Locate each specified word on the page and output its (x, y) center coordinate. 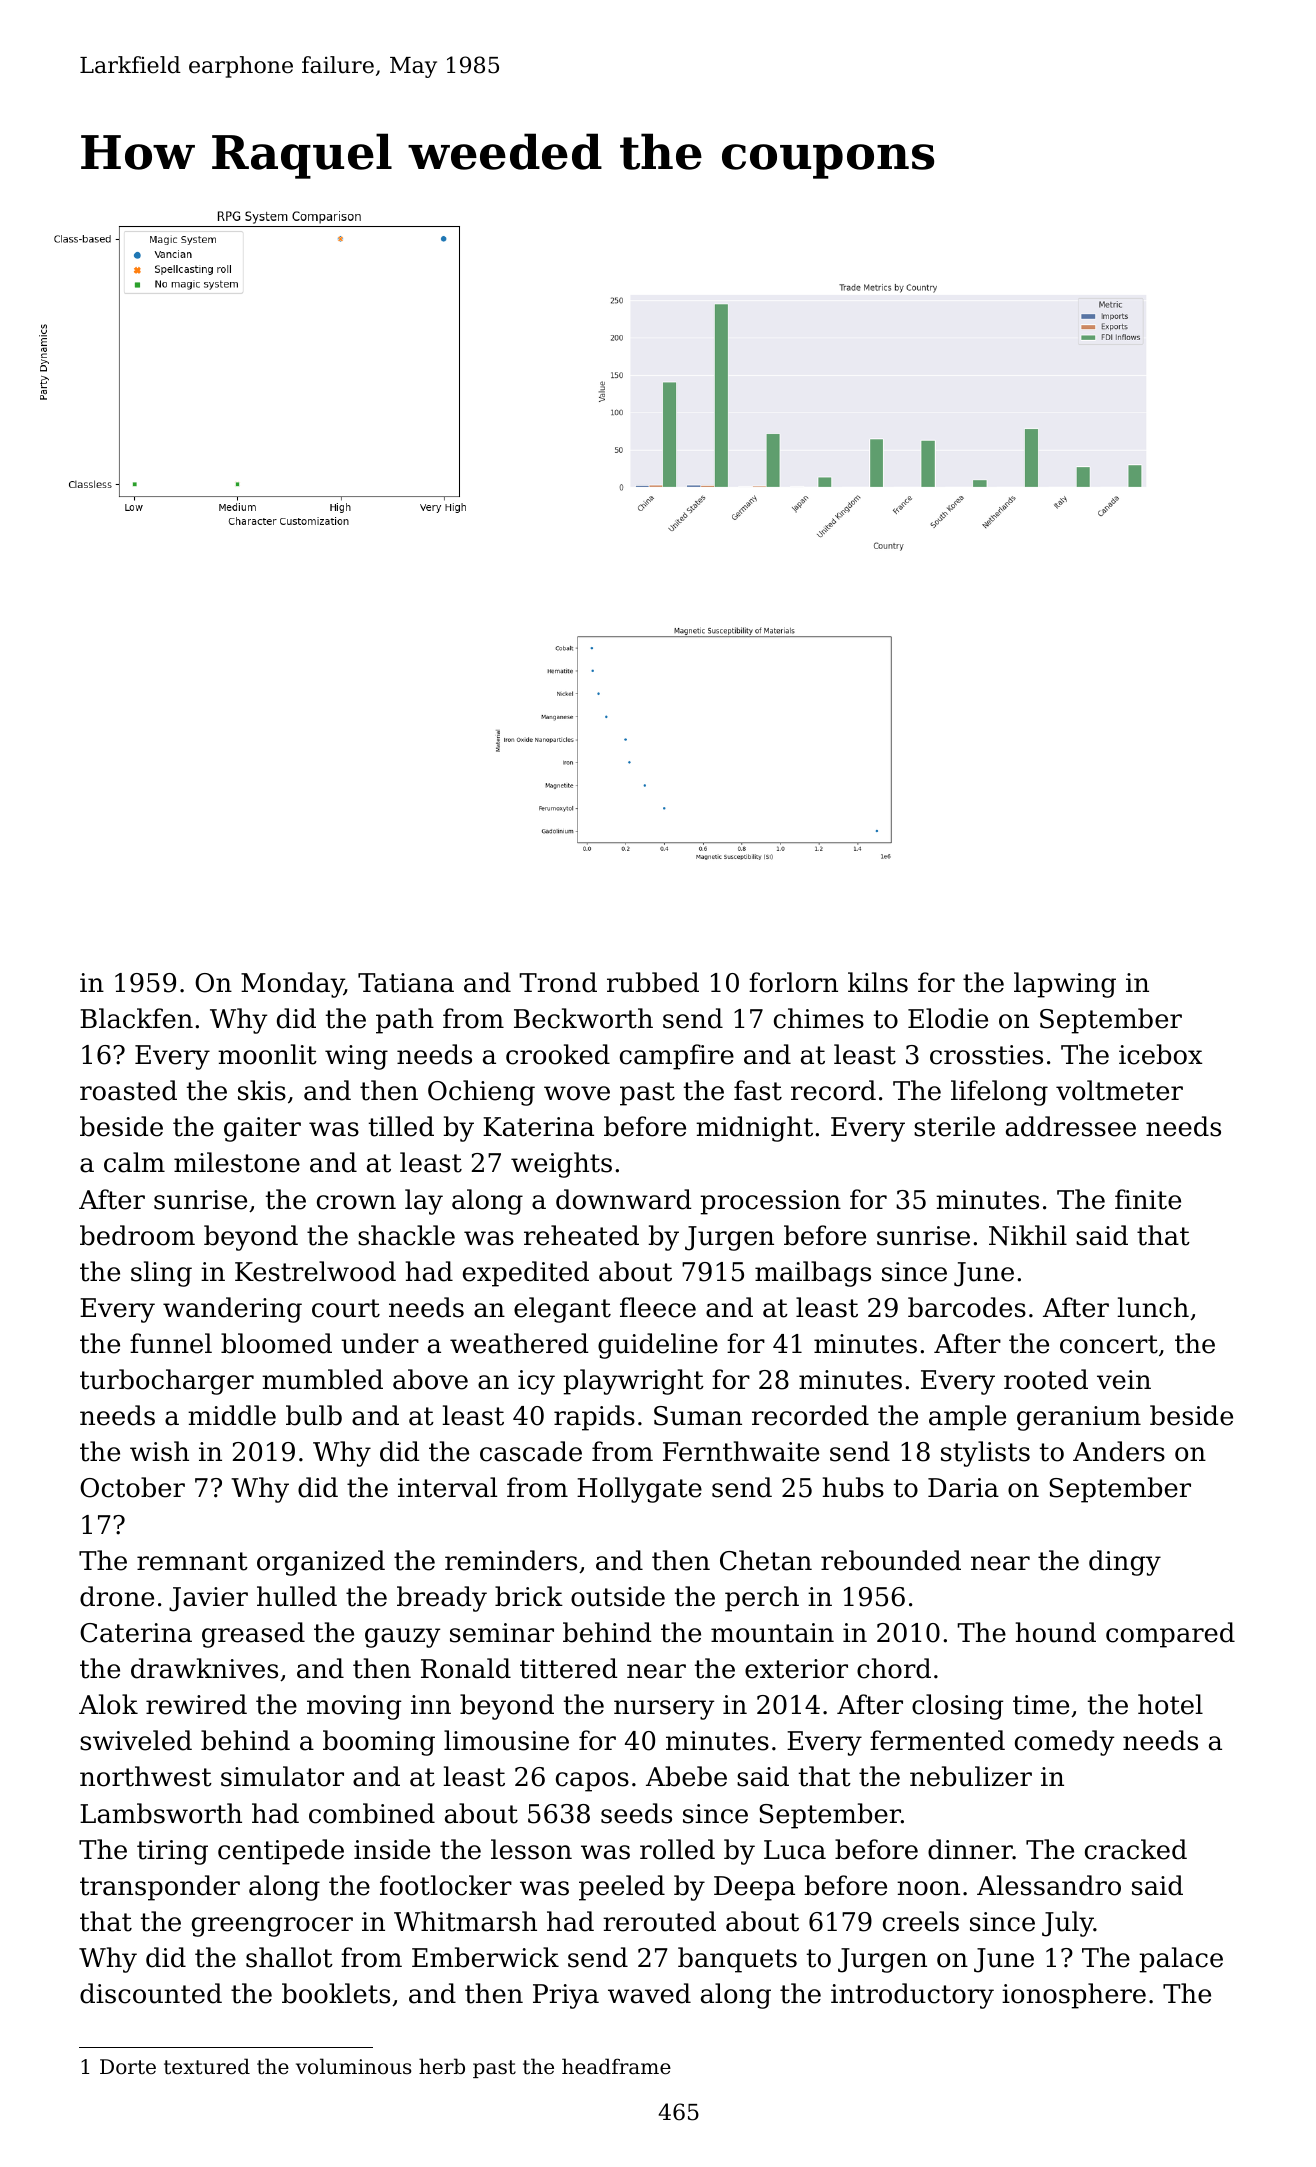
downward (624, 1199)
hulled (297, 1596)
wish (159, 1451)
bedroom (137, 1235)
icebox (1160, 1054)
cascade (531, 1451)
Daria (963, 1488)
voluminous (353, 2066)
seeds (636, 1813)
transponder (160, 1888)
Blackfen (136, 1018)
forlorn (793, 982)
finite (1148, 1199)
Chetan (766, 1560)
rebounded (891, 1560)
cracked (1136, 1849)
